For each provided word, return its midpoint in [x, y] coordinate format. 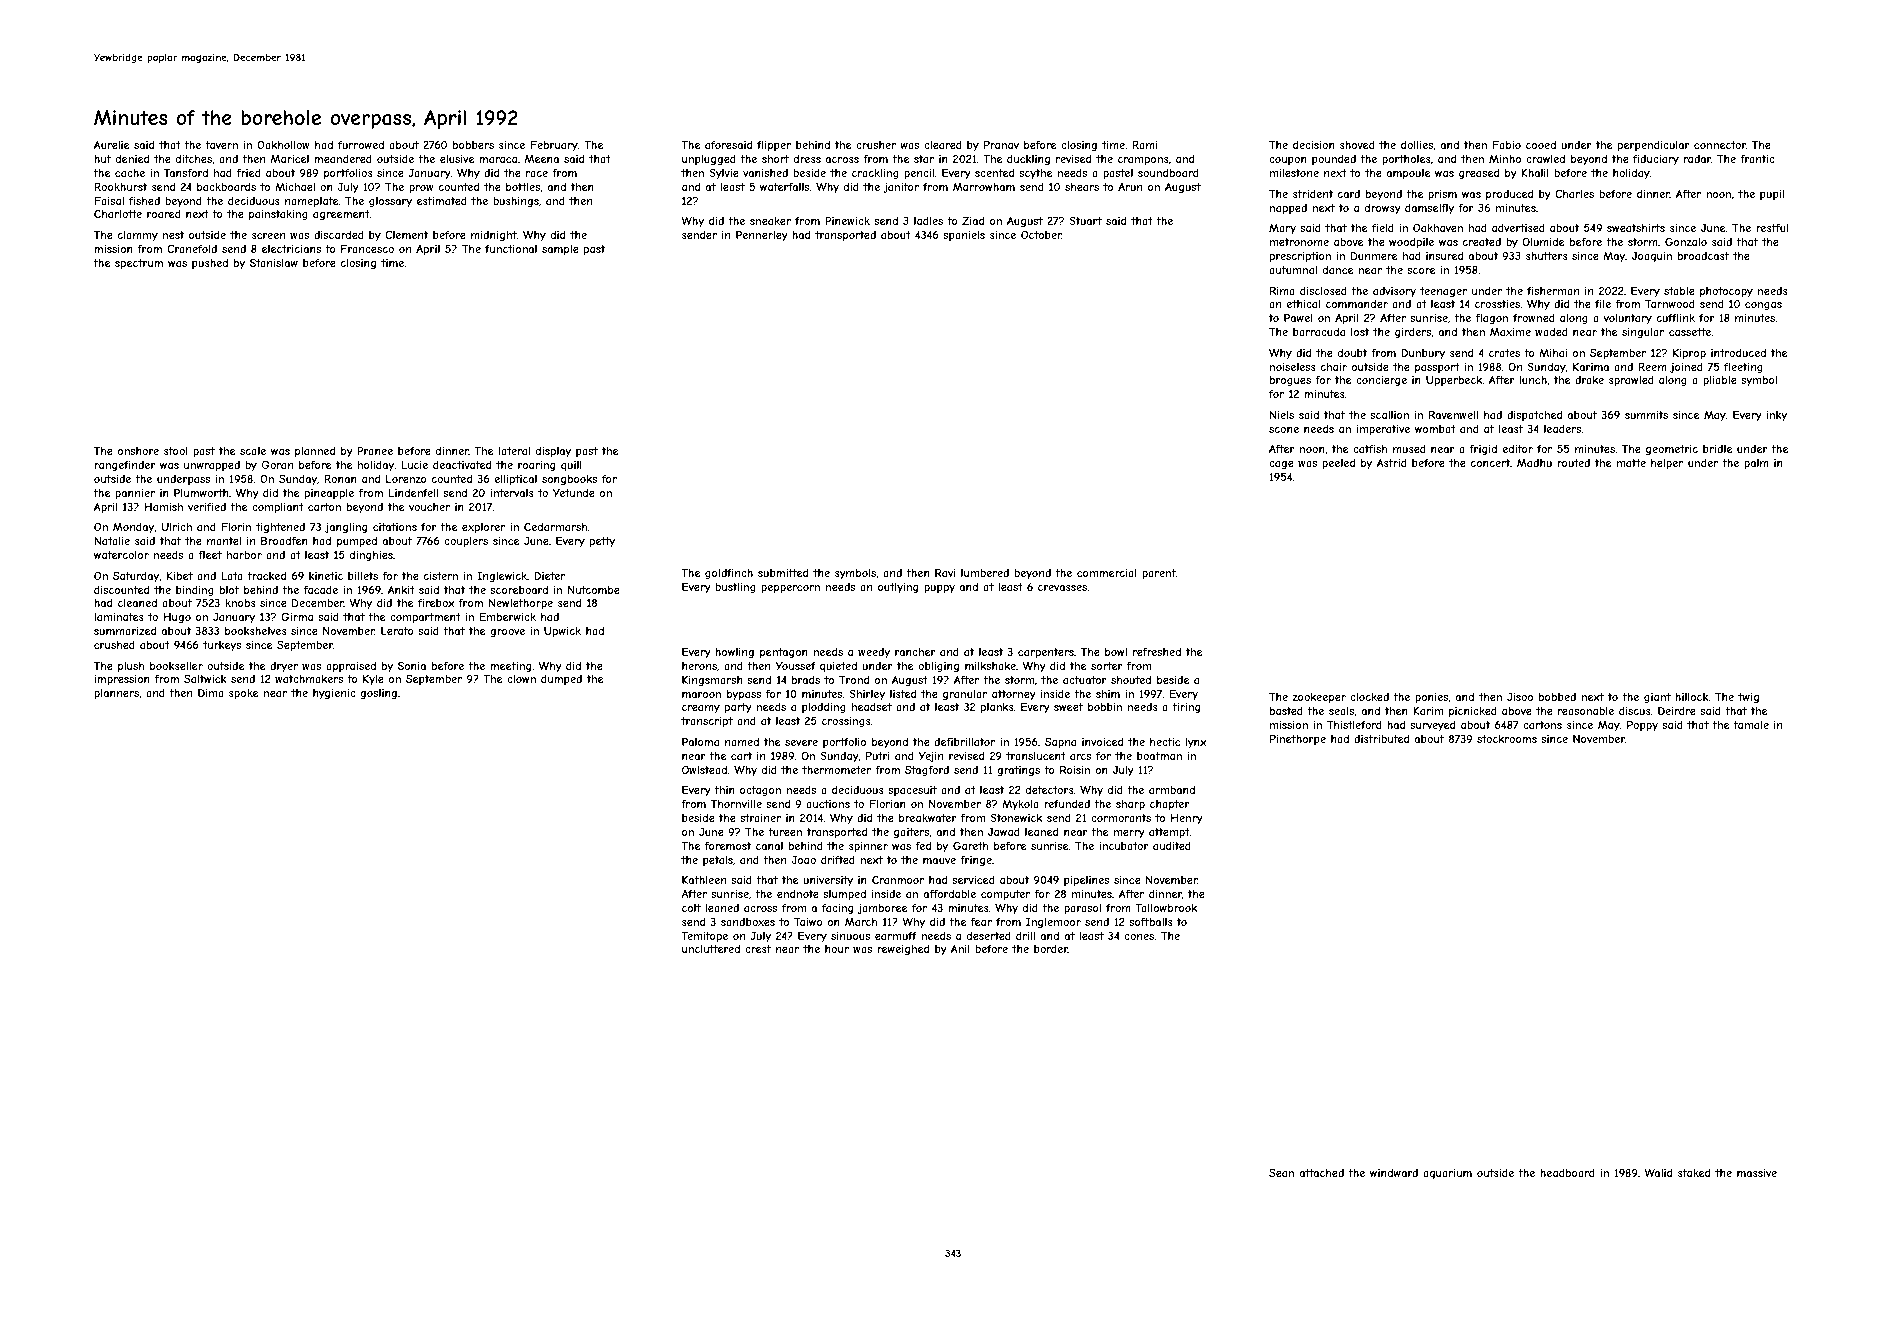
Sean [1281, 1172]
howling [734, 653]
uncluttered [711, 949]
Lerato [397, 631]
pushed [210, 264]
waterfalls [784, 187]
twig [1748, 698]
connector [1720, 145]
